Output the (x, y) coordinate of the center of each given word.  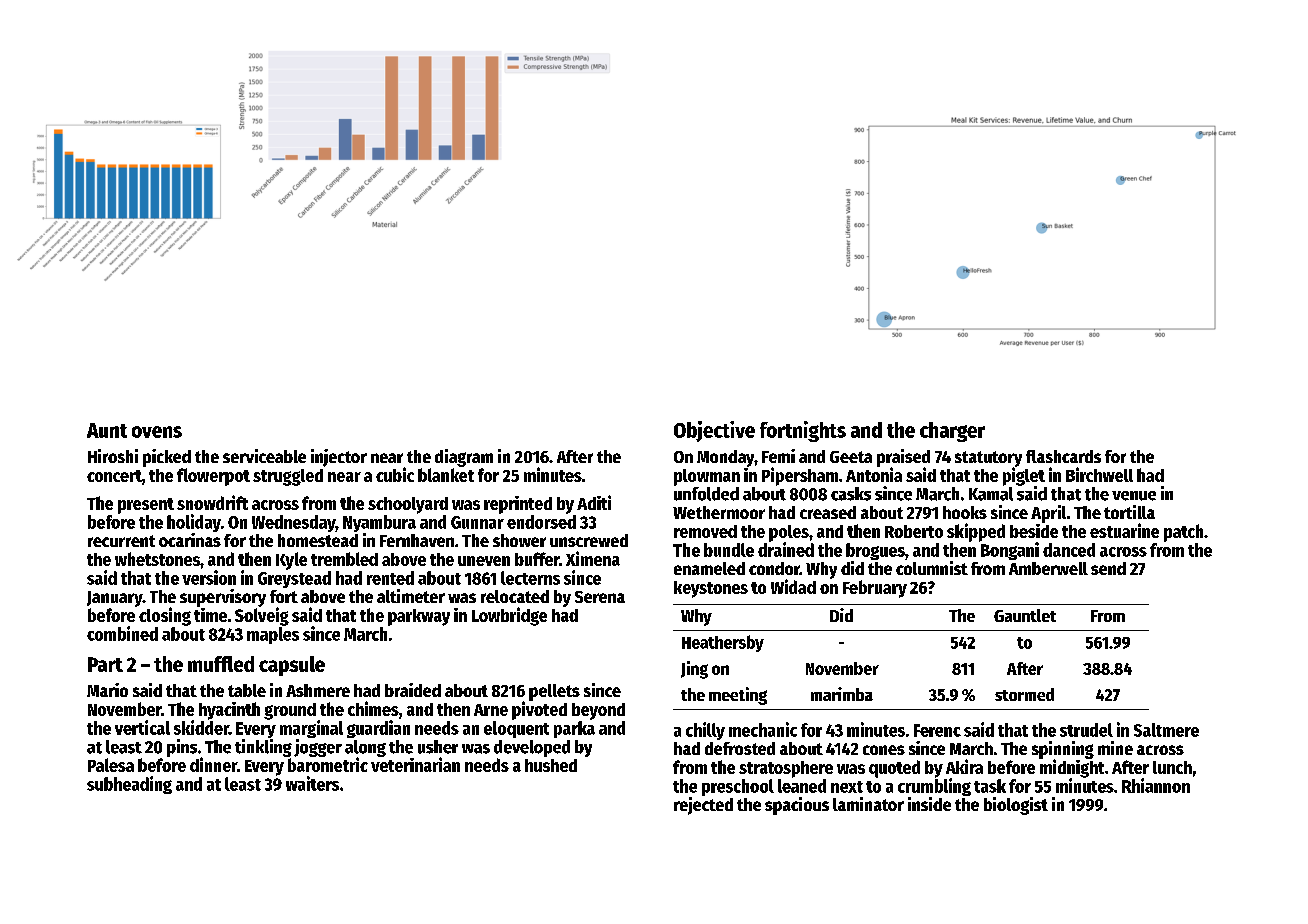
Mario (107, 690)
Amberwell (1048, 568)
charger (952, 432)
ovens (157, 432)
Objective (714, 431)
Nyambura (379, 523)
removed (705, 531)
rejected (703, 806)
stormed (1024, 694)
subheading (129, 785)
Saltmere (1166, 730)
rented (390, 578)
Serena (600, 597)
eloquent (516, 729)
